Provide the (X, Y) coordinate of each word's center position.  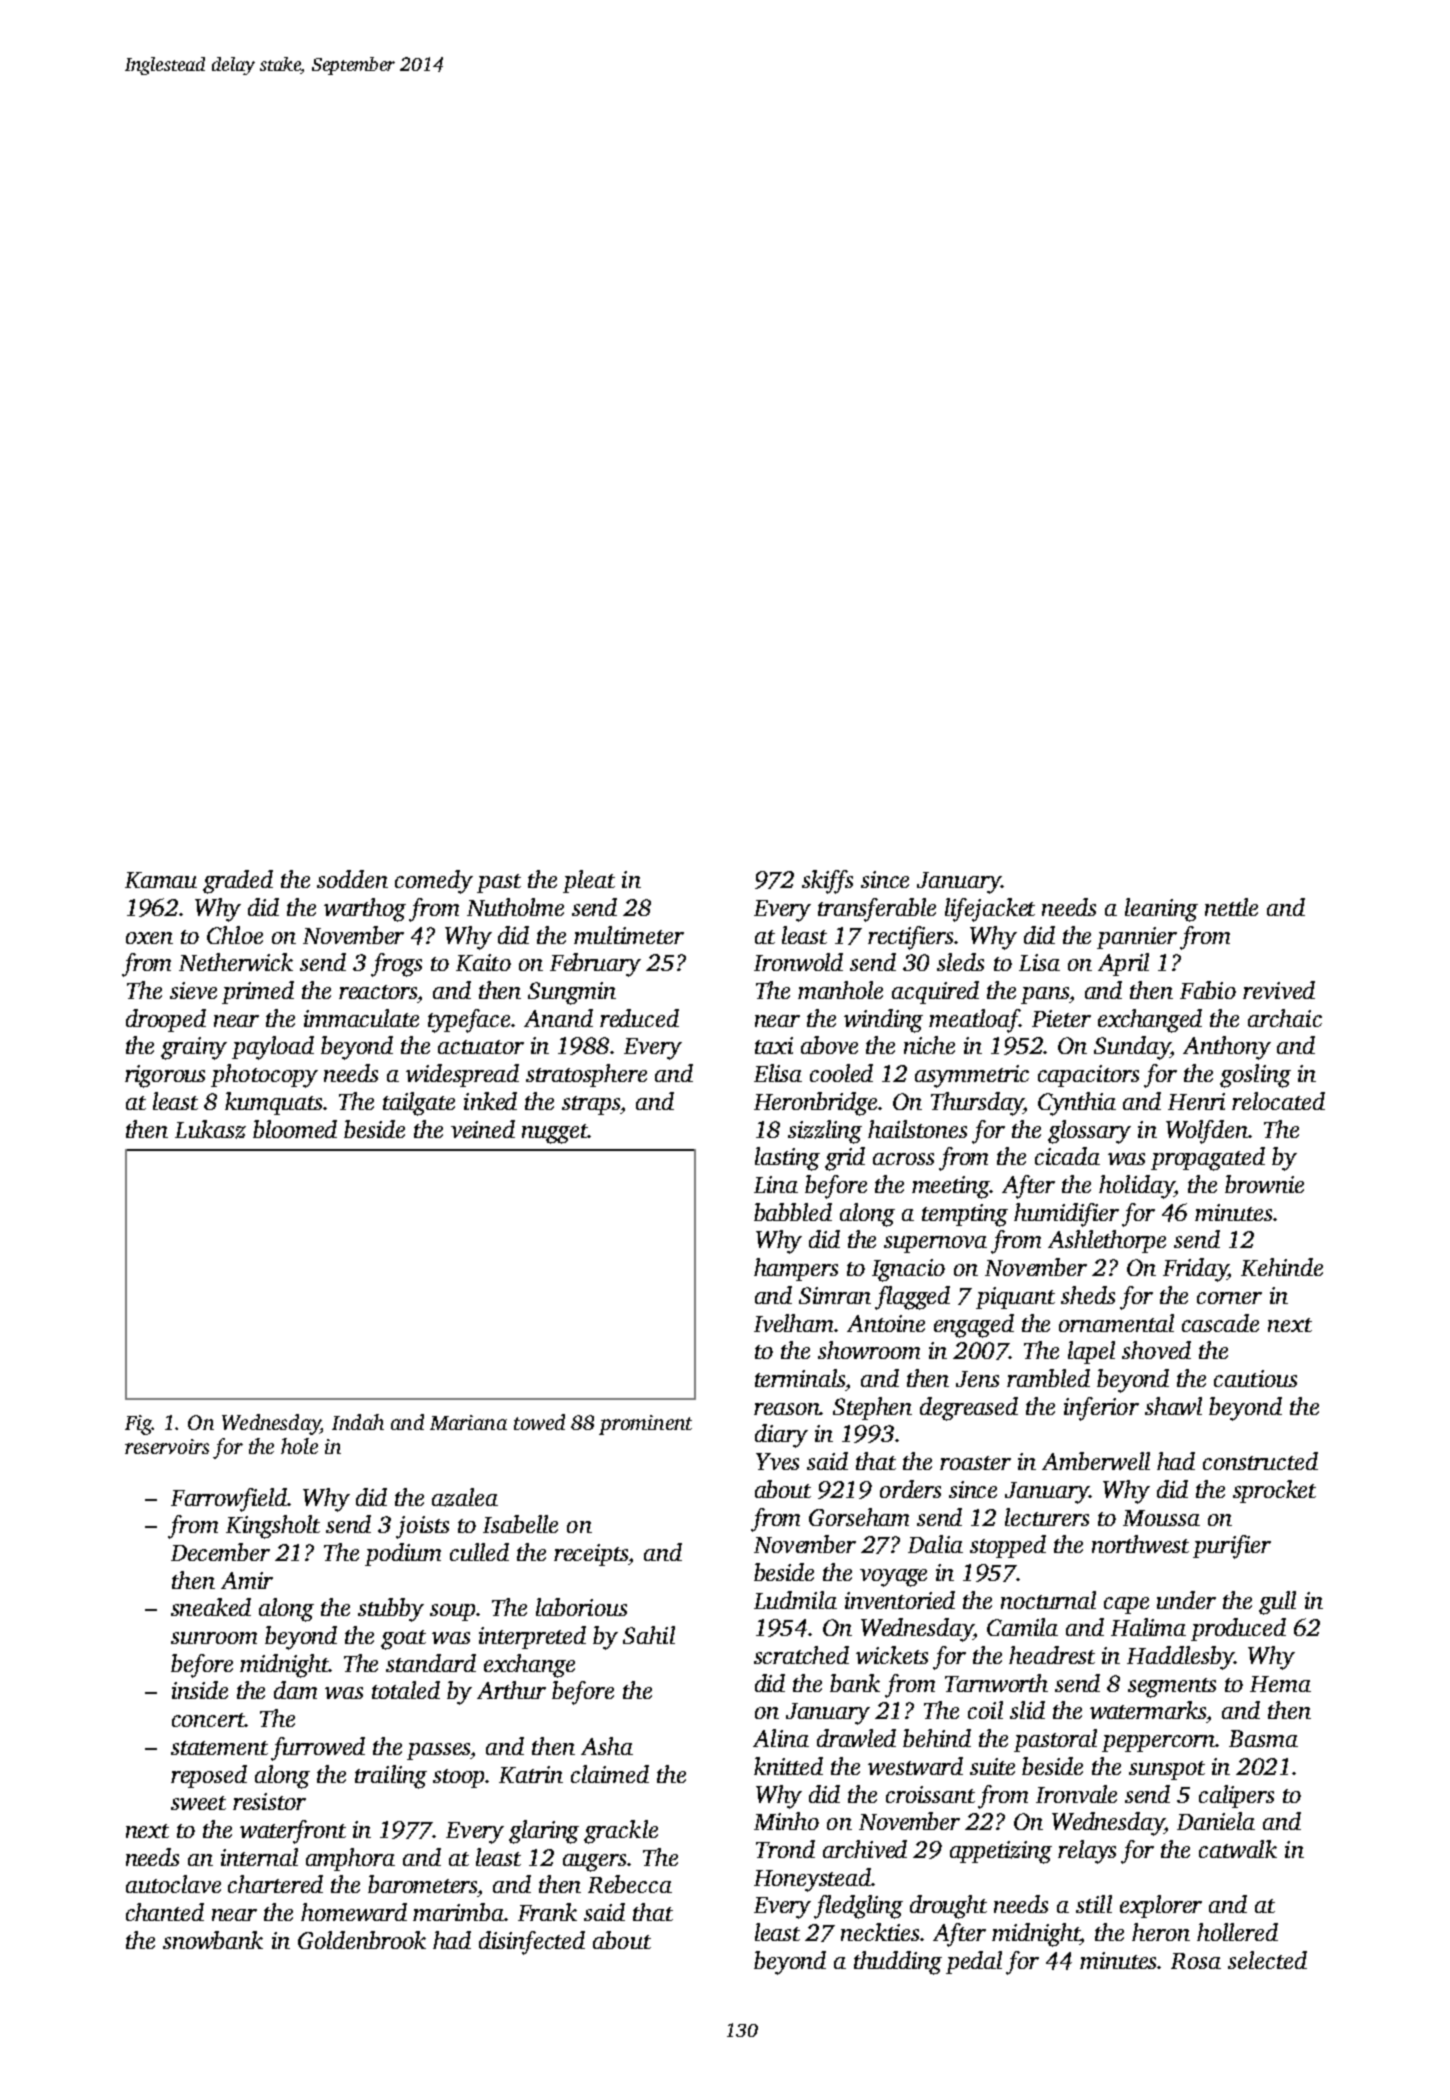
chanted (165, 1912)
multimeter (629, 935)
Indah (358, 1422)
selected (1267, 1960)
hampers (796, 1269)
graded (238, 882)
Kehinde (1282, 1267)
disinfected (532, 1943)
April (1123, 964)
